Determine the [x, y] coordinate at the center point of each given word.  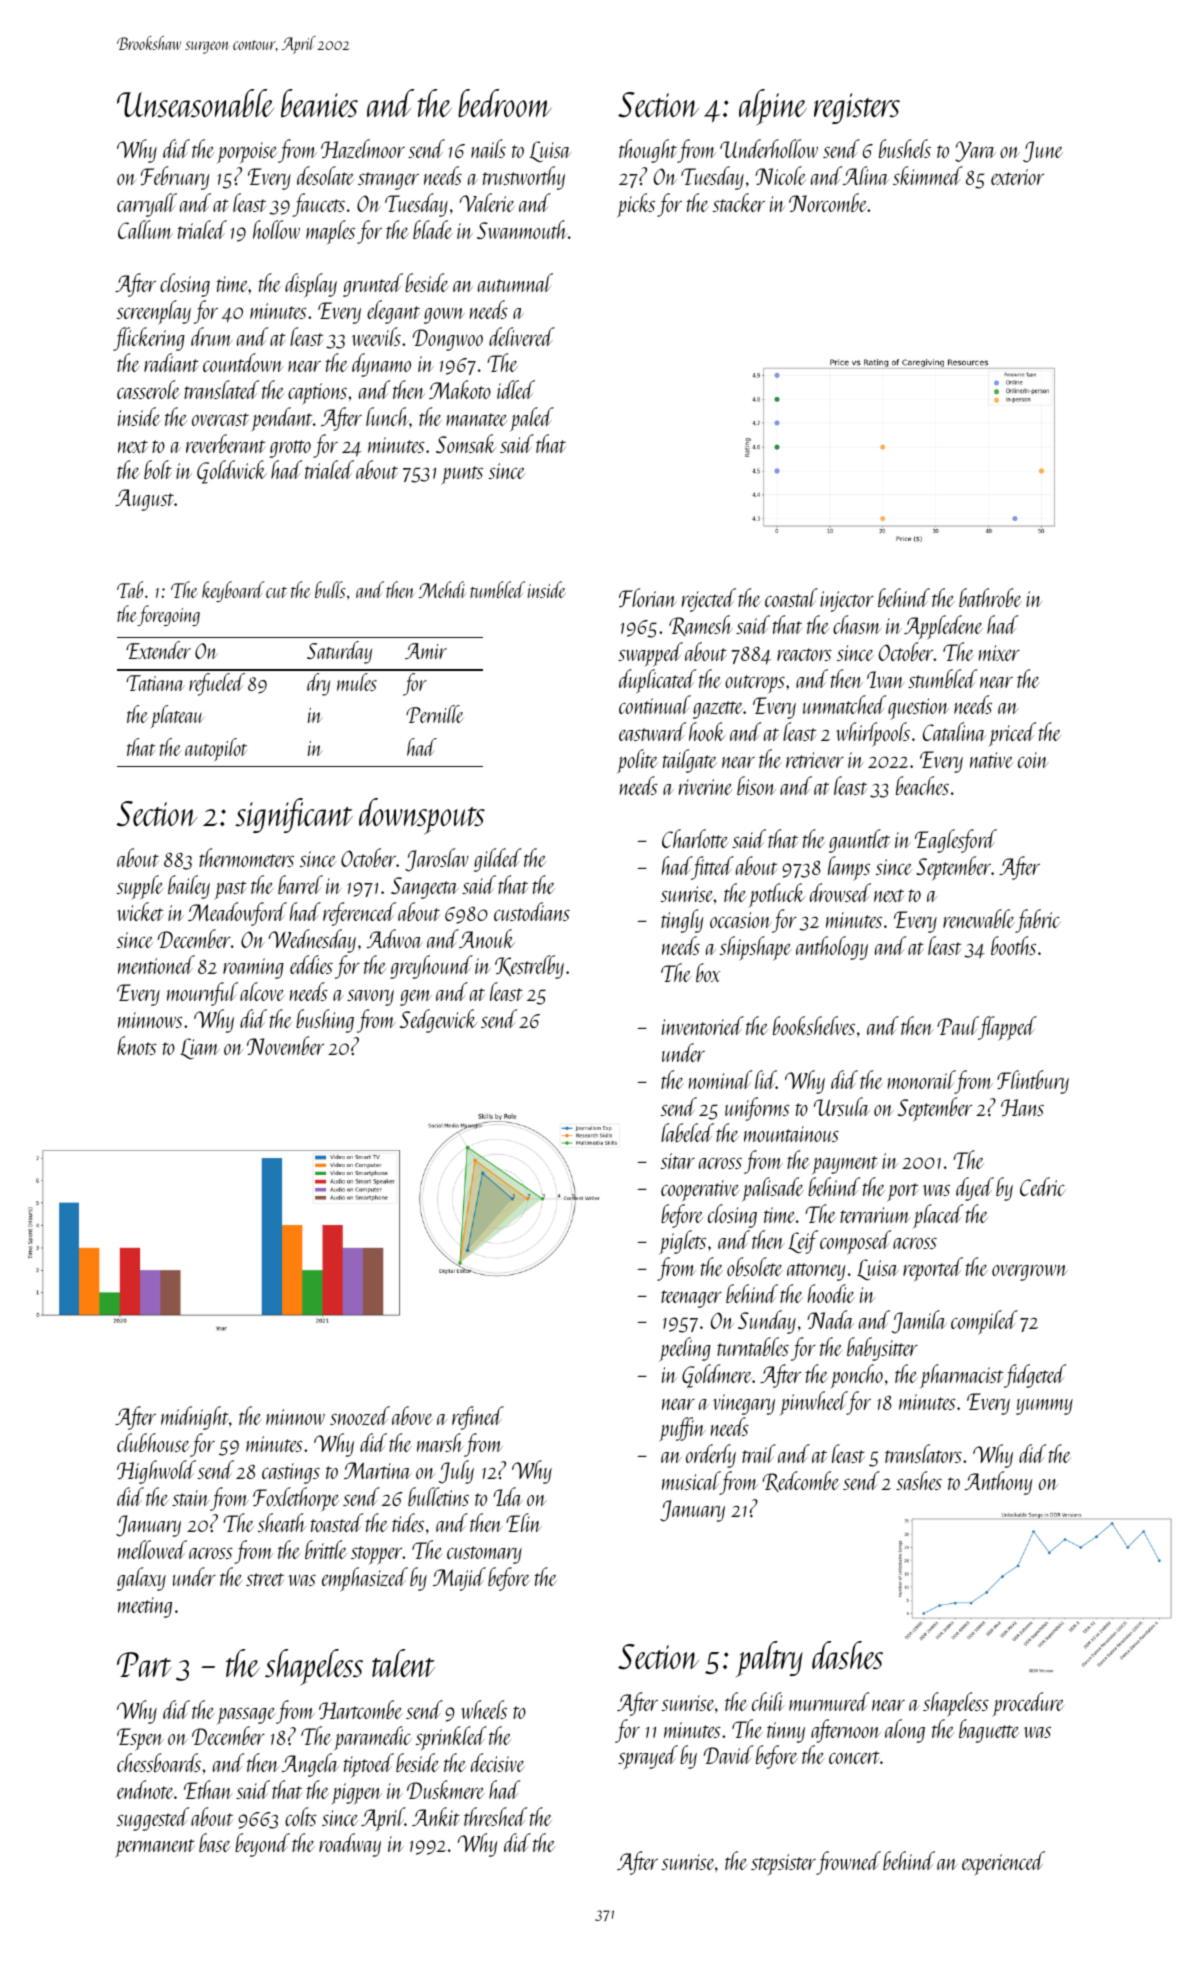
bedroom [505, 103]
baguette [989, 1731]
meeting [145, 1607]
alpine [773, 107]
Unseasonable [195, 103]
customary [484, 1555]
